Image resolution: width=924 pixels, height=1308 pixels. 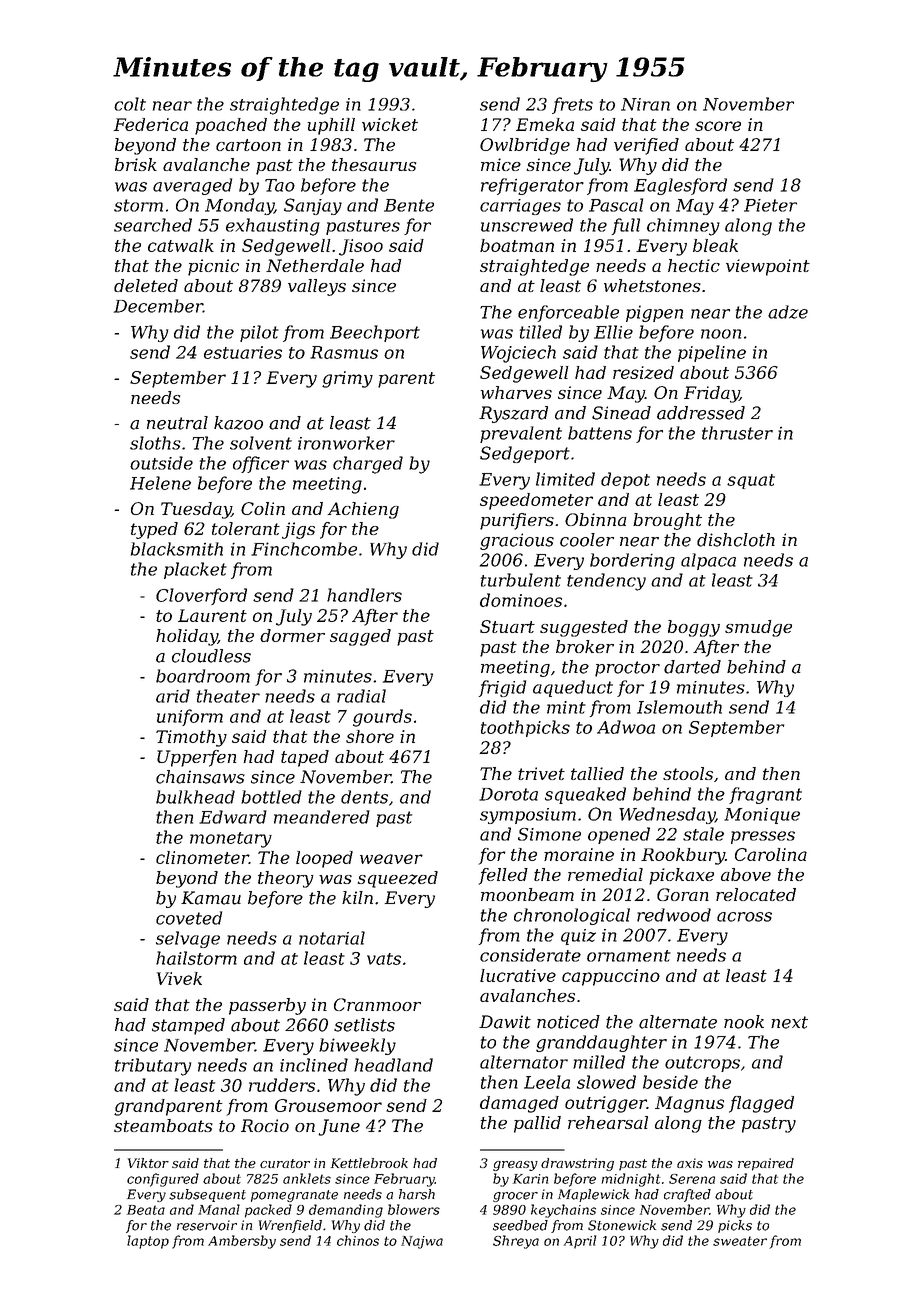 I want to click on Shreya, so click(x=516, y=1242).
